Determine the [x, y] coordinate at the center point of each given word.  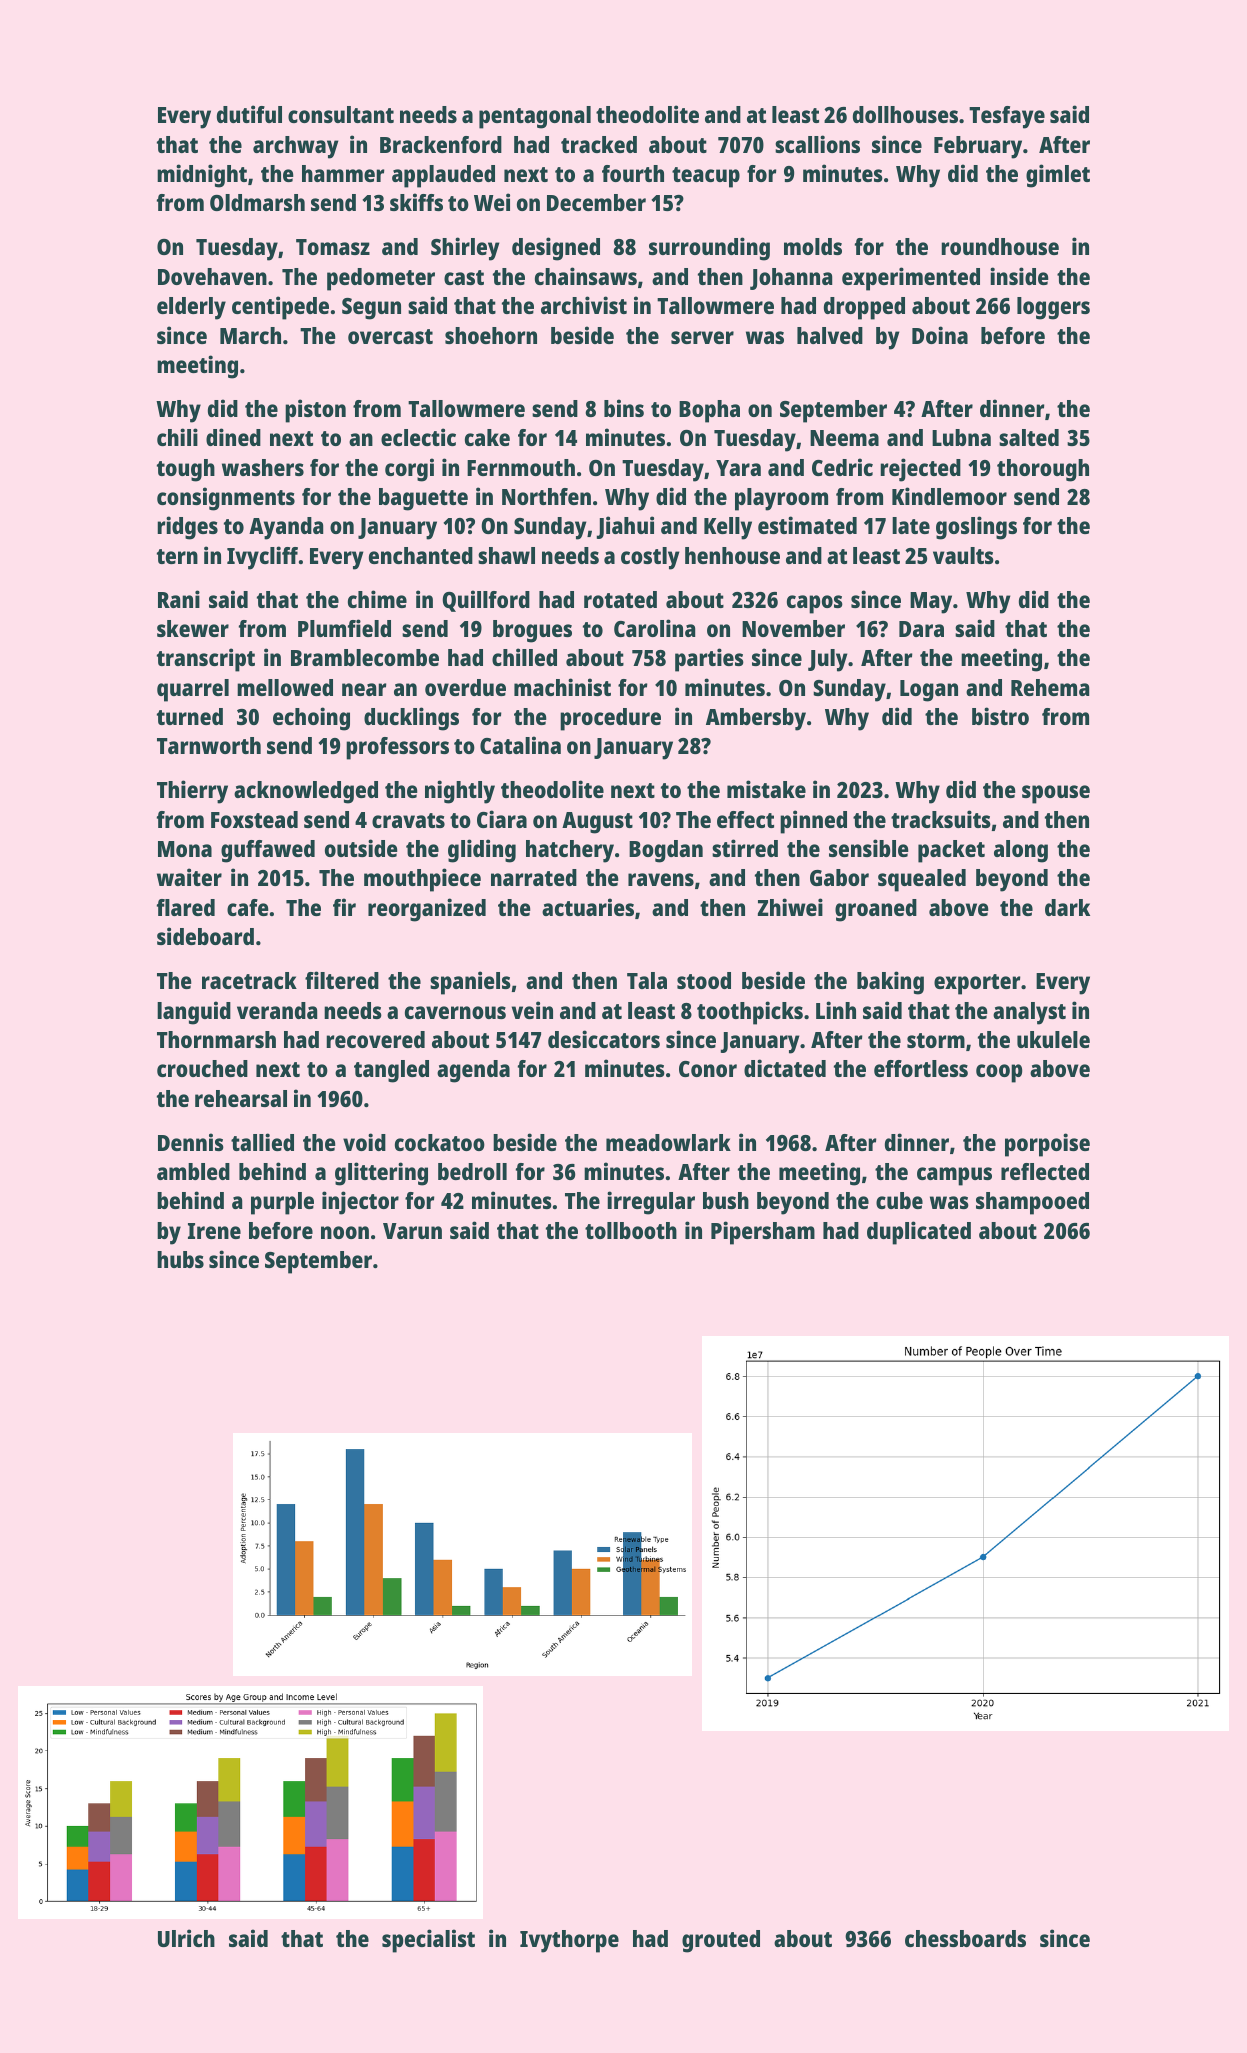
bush [726, 1200]
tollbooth [631, 1230]
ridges [187, 528]
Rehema [1050, 687]
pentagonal [535, 117]
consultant [341, 114]
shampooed [1032, 1203]
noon [345, 1232]
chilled [524, 657]
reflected [1045, 1171]
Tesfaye [1007, 117]
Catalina [520, 745]
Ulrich [186, 1938]
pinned [813, 822]
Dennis [191, 1142]
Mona [185, 849]
